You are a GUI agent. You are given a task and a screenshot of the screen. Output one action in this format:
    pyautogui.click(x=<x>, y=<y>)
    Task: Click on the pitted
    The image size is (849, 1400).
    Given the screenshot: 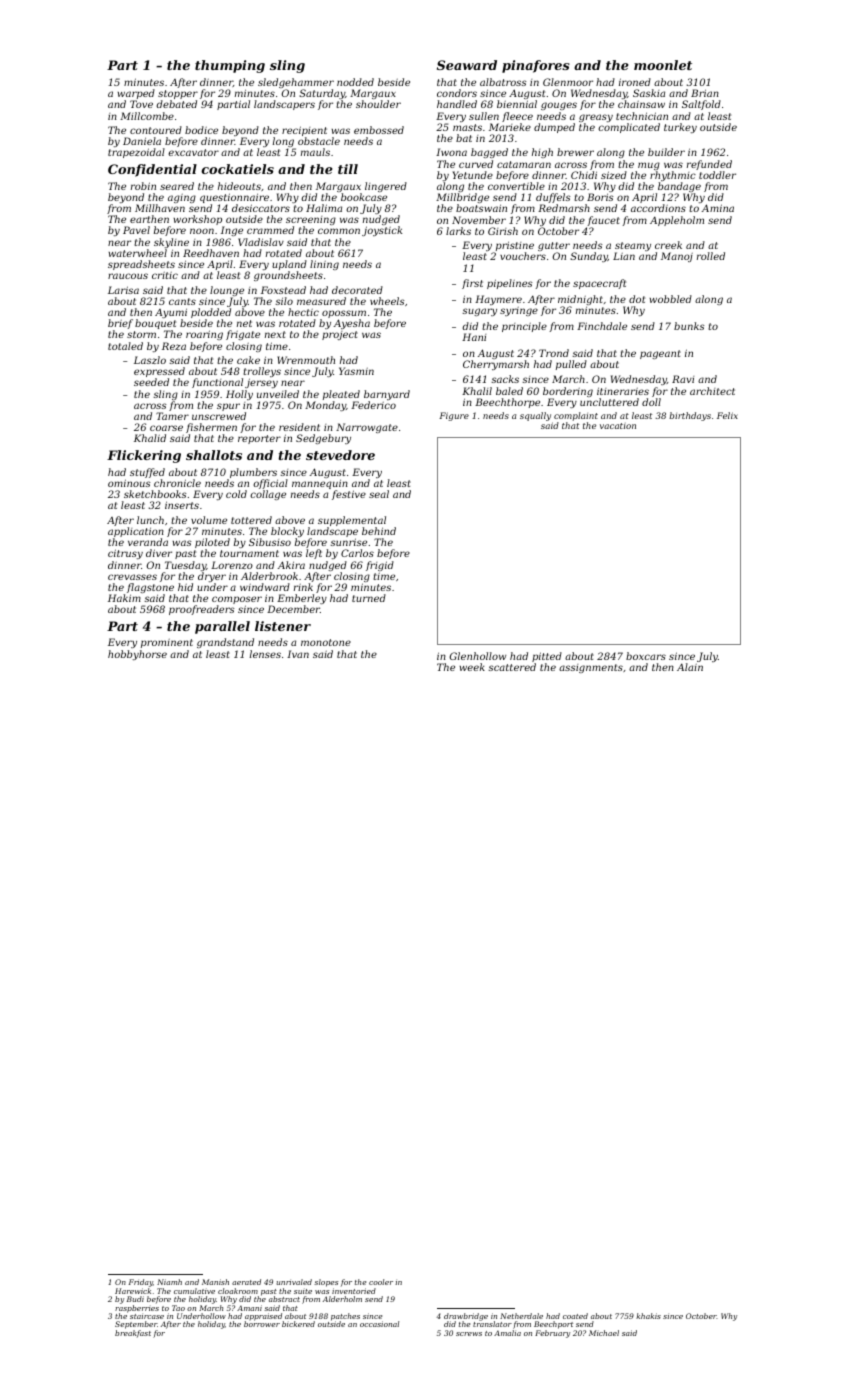 What is the action you would take?
    pyautogui.click(x=547, y=657)
